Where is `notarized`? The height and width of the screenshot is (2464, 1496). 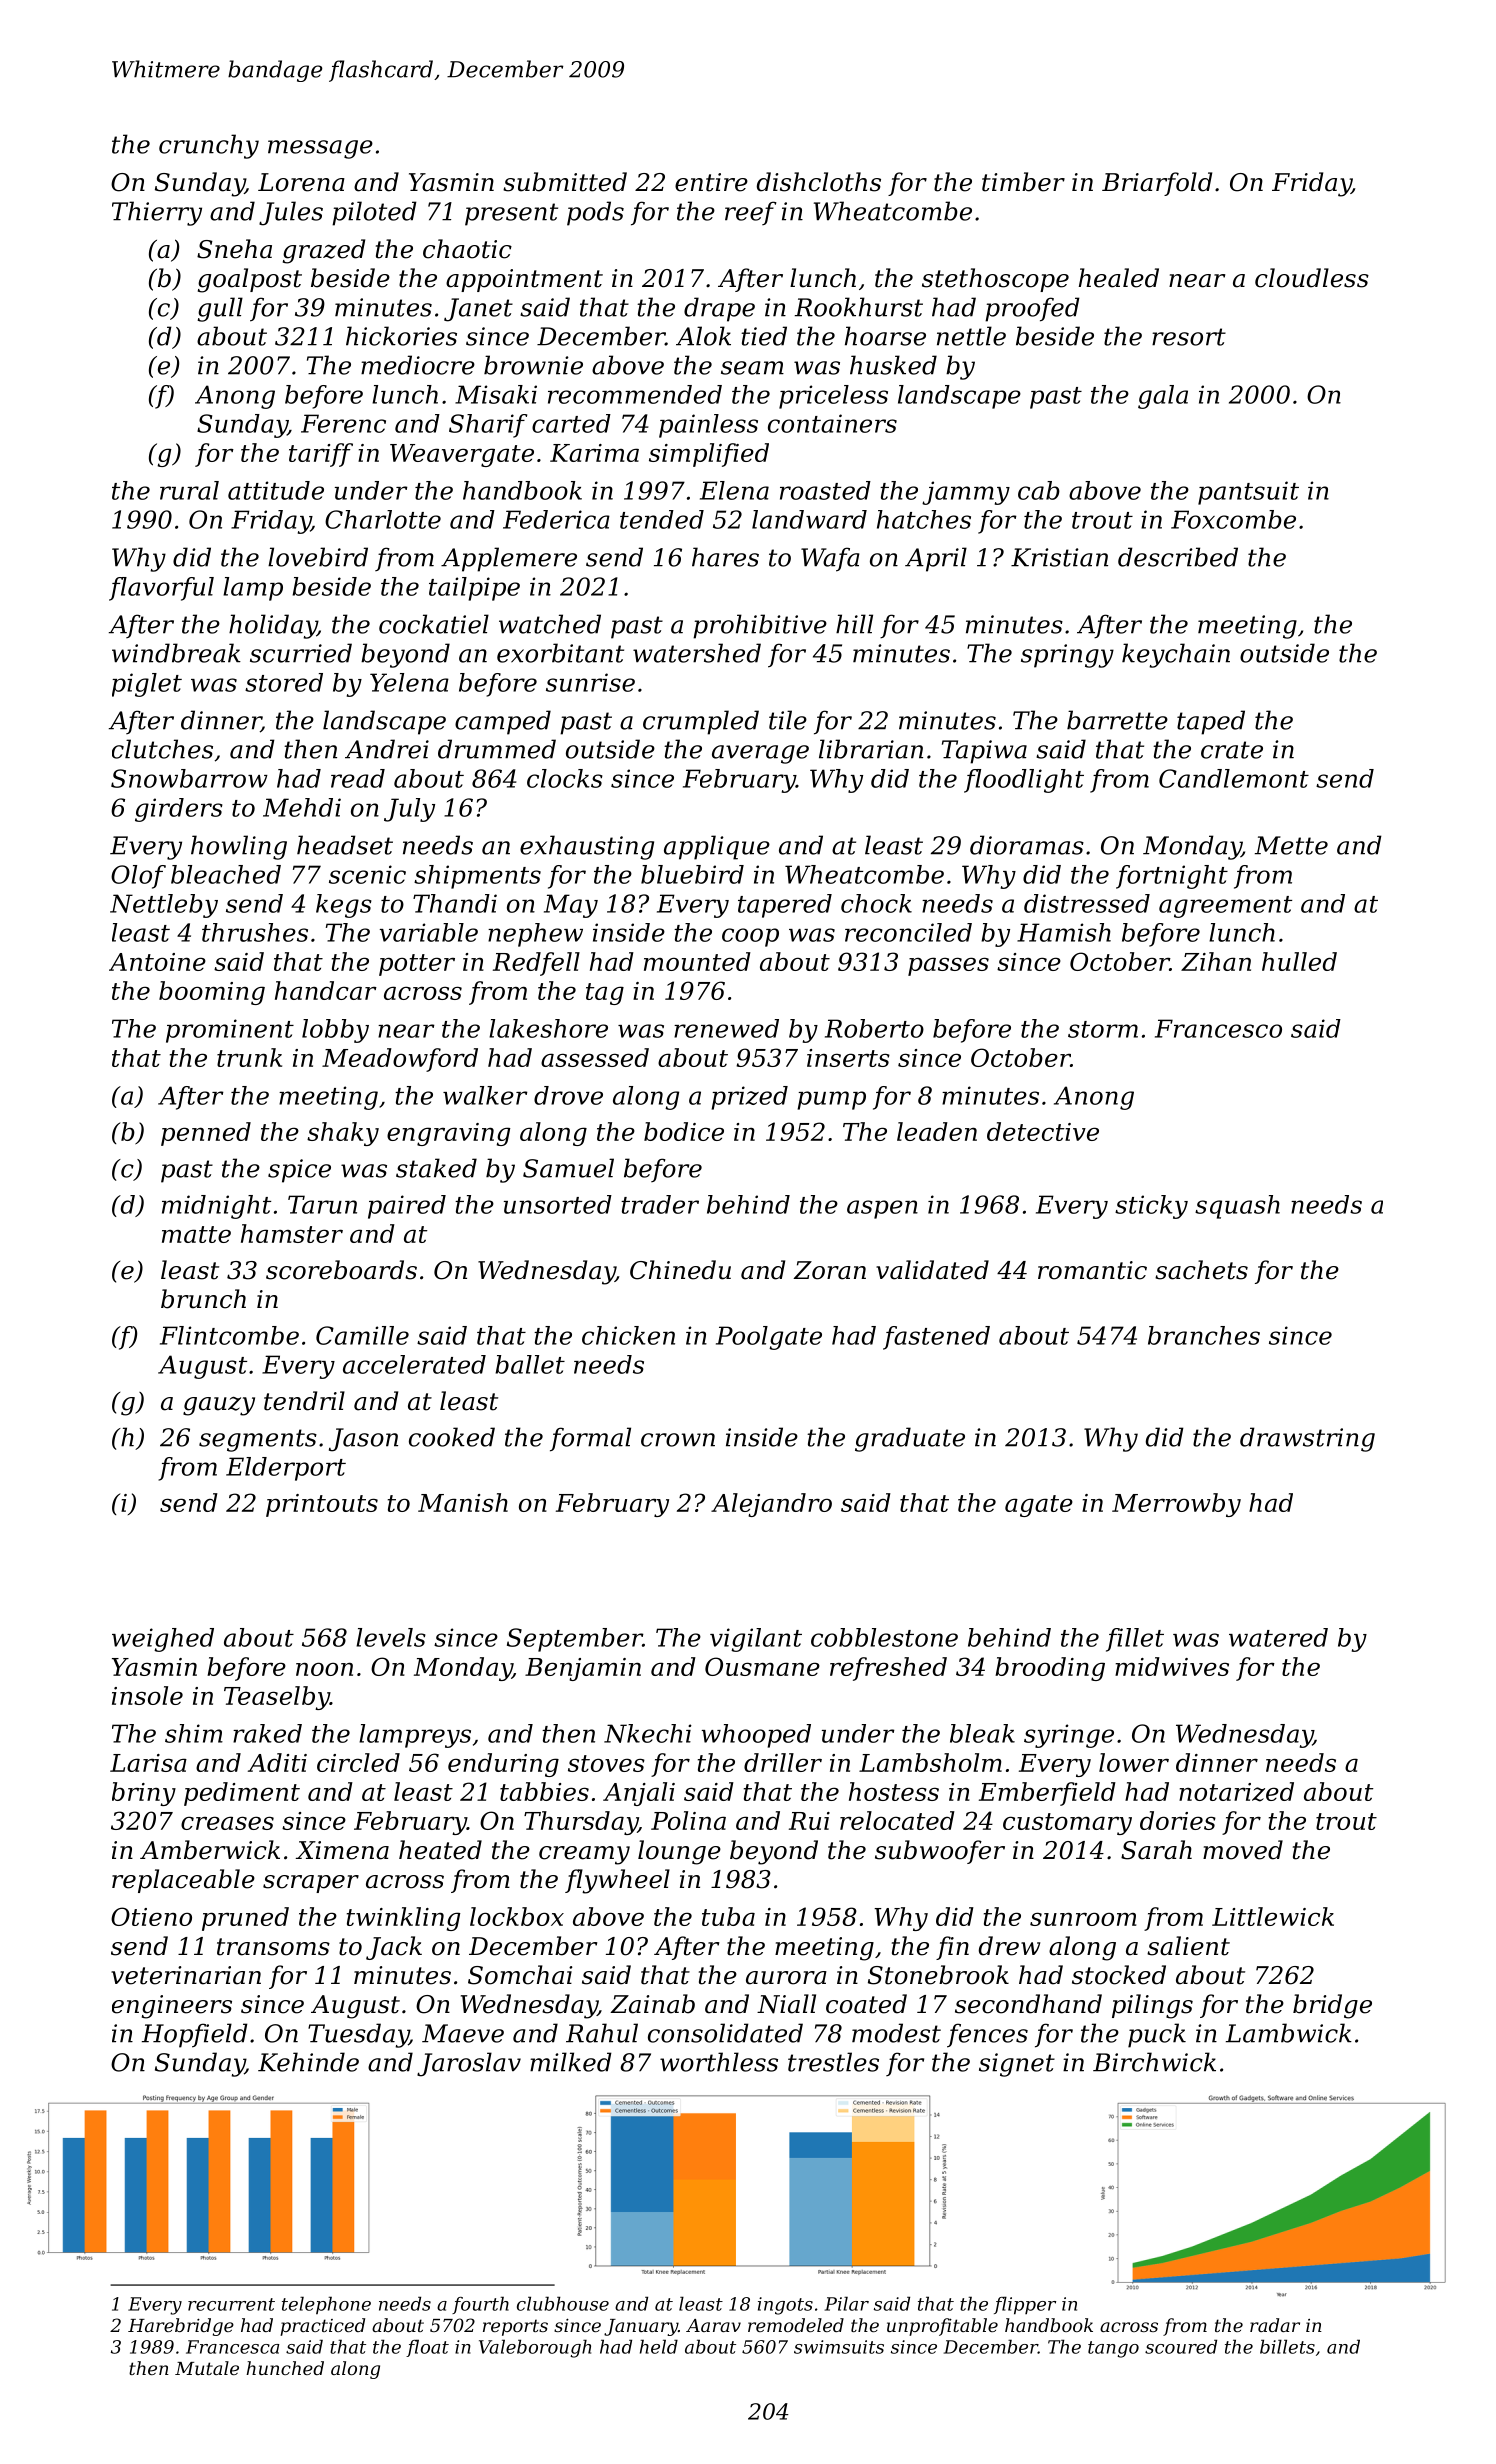
notarized is located at coordinates (1236, 1792).
